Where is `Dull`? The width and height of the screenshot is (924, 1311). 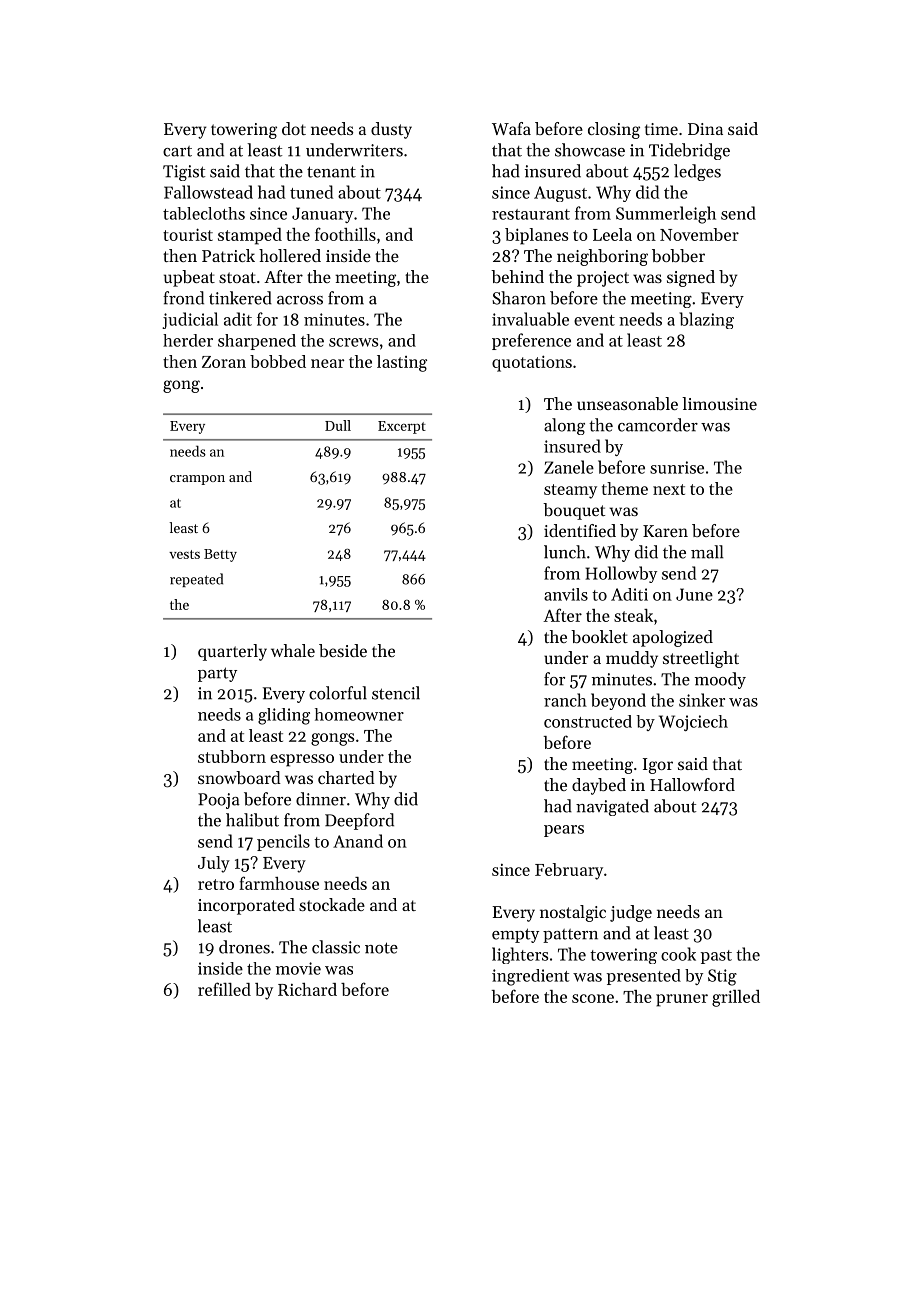 Dull is located at coordinates (338, 425).
